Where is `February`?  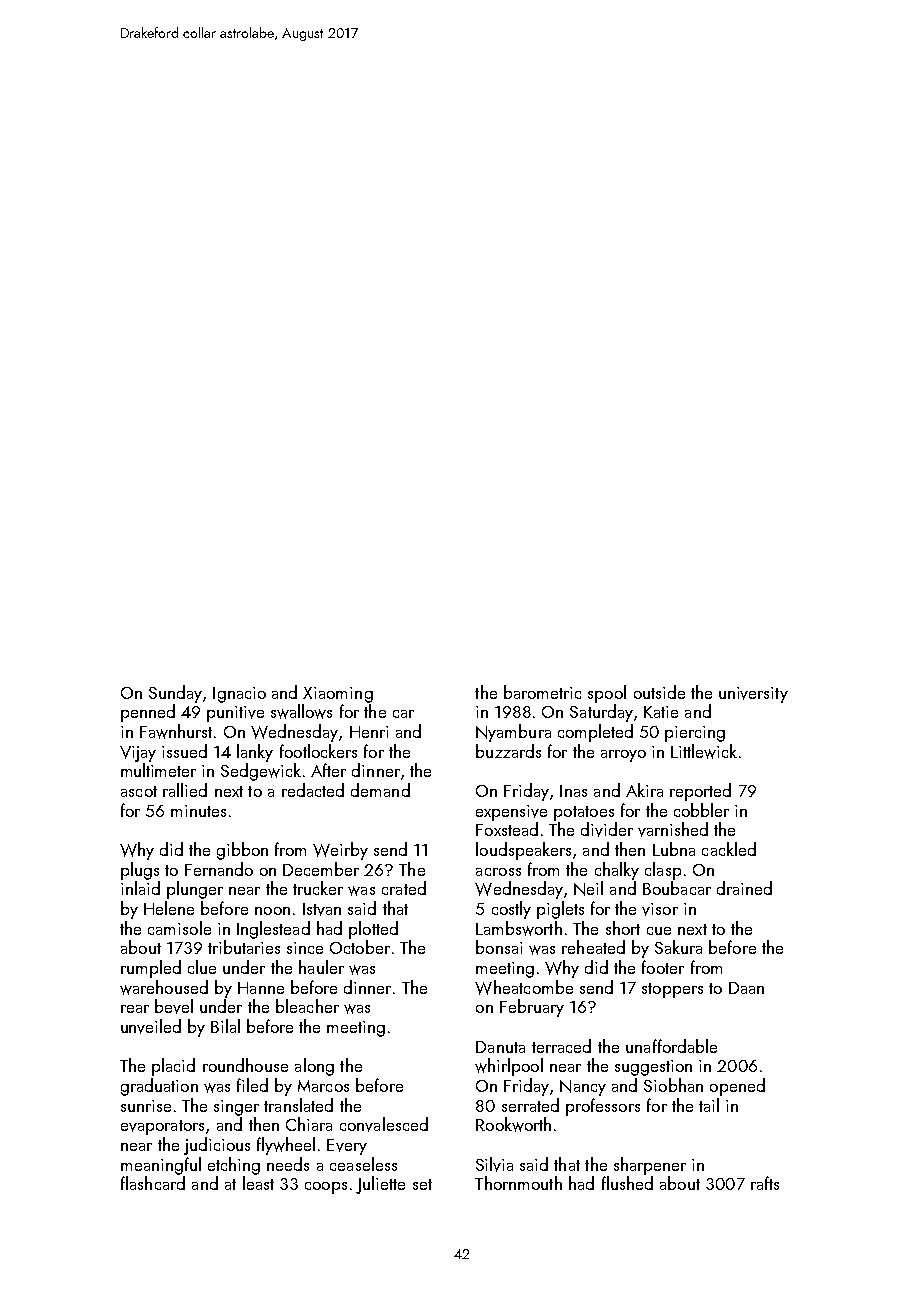
February is located at coordinates (532, 1008).
